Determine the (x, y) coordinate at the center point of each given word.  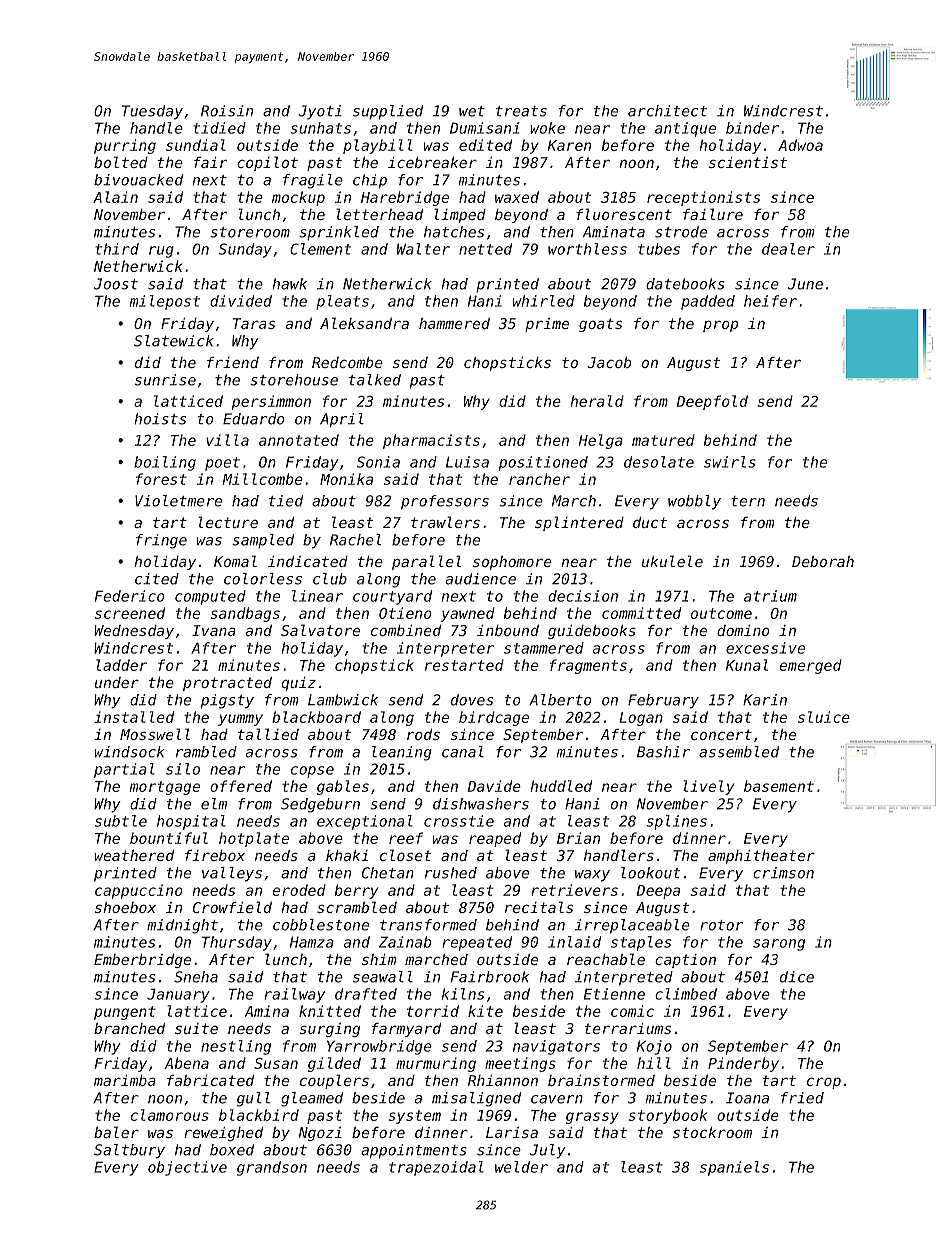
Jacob (609, 362)
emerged (810, 666)
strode (681, 232)
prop (720, 326)
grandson (272, 1168)
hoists (160, 419)
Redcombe (347, 362)
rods (423, 734)
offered (241, 786)
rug (161, 252)
